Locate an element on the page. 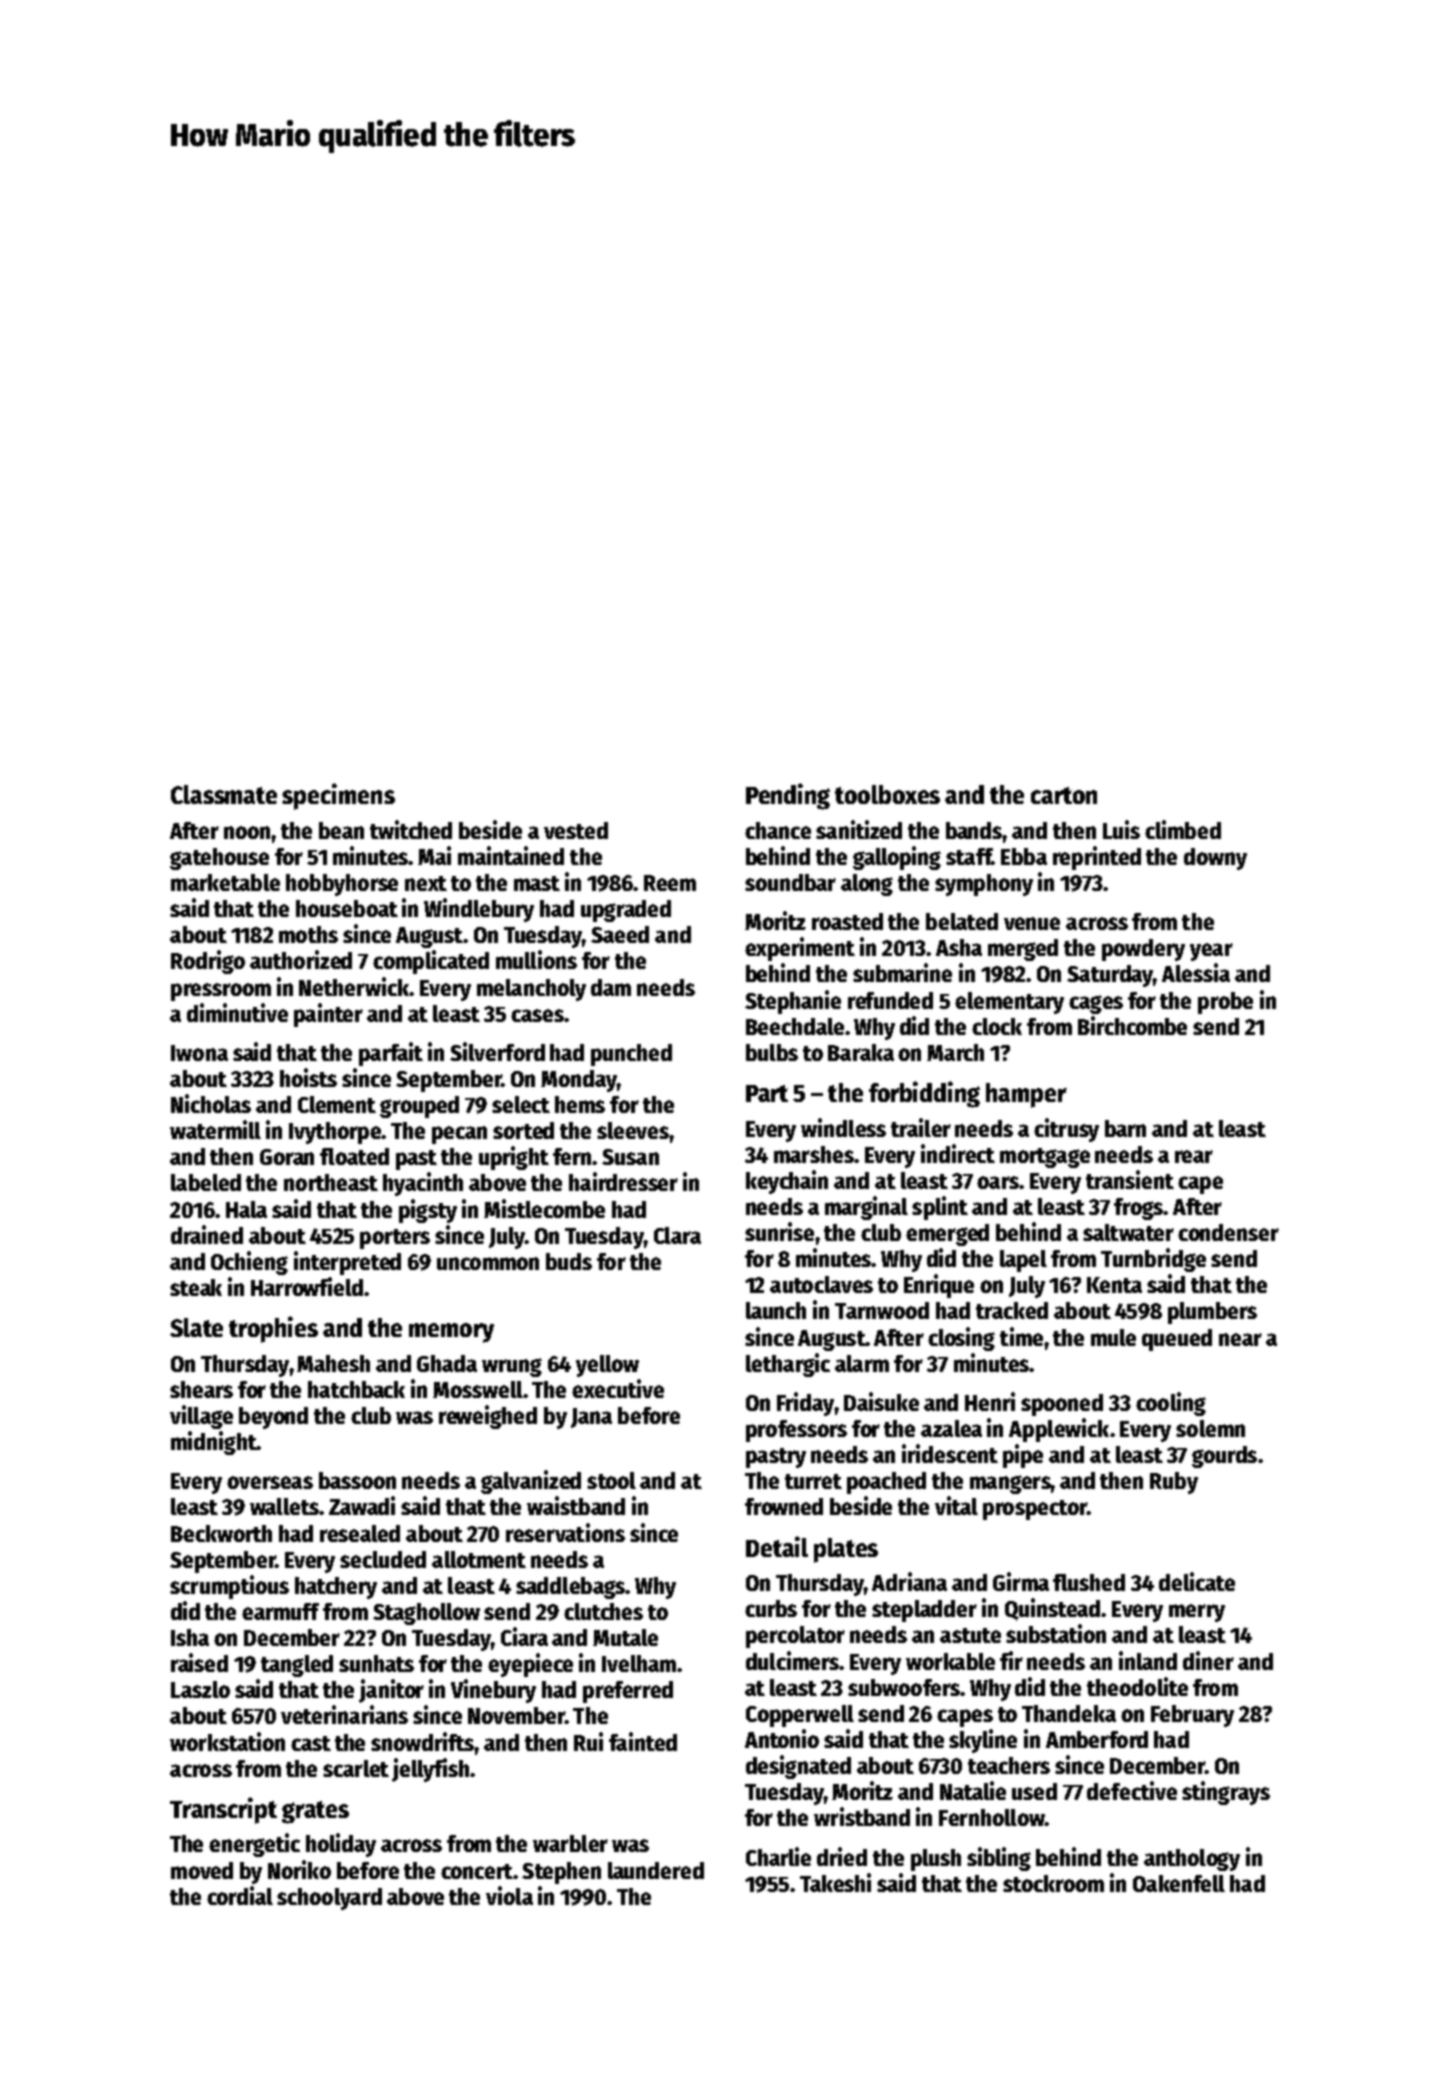 Image resolution: width=1450 pixels, height=2100 pixels. experiment is located at coordinates (800, 949).
